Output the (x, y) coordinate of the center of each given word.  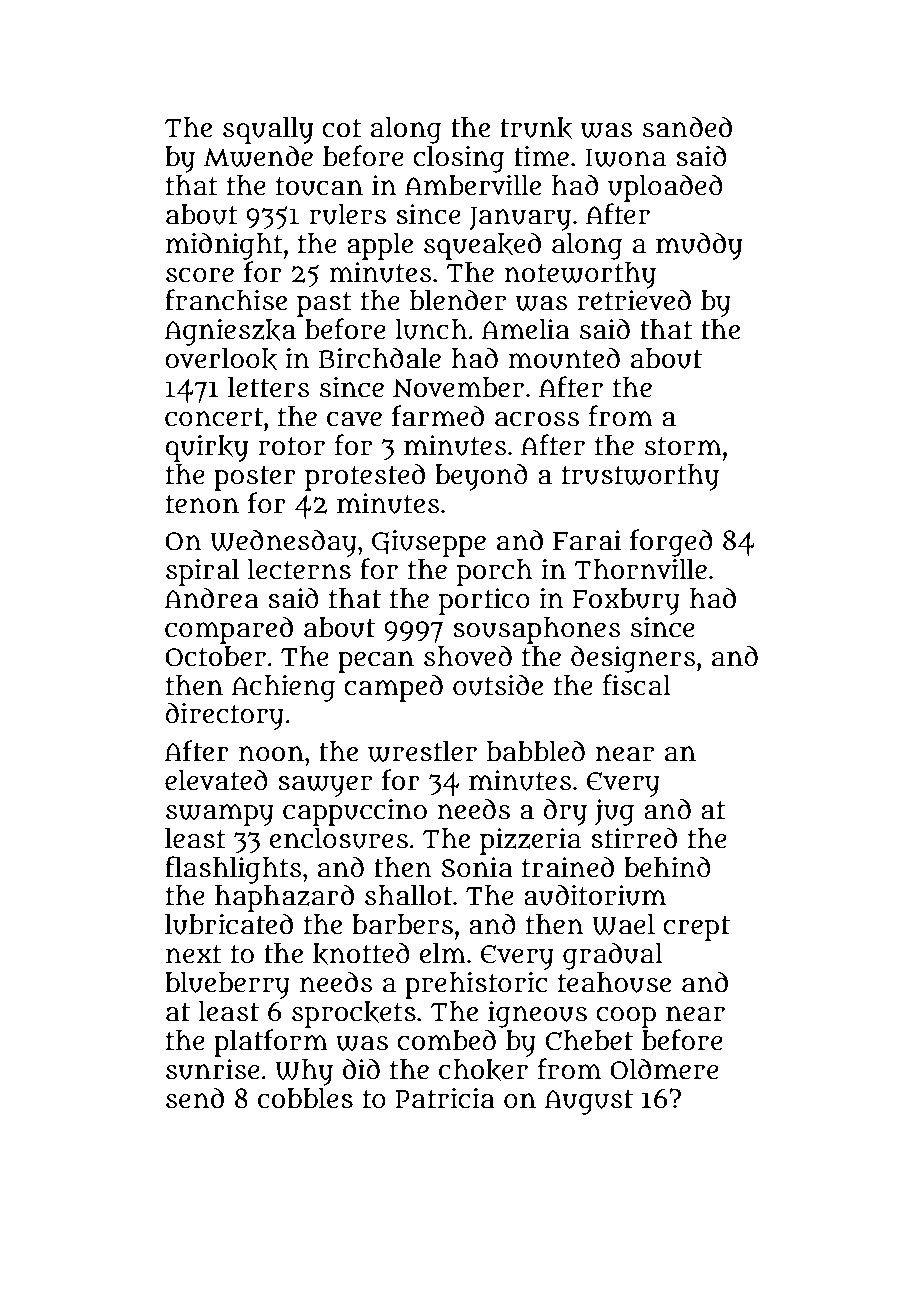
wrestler (422, 751)
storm (683, 446)
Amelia (526, 329)
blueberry (227, 985)
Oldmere (664, 1069)
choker (483, 1070)
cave (354, 419)
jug (614, 812)
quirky (207, 448)
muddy (699, 246)
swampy (220, 815)
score (200, 275)
